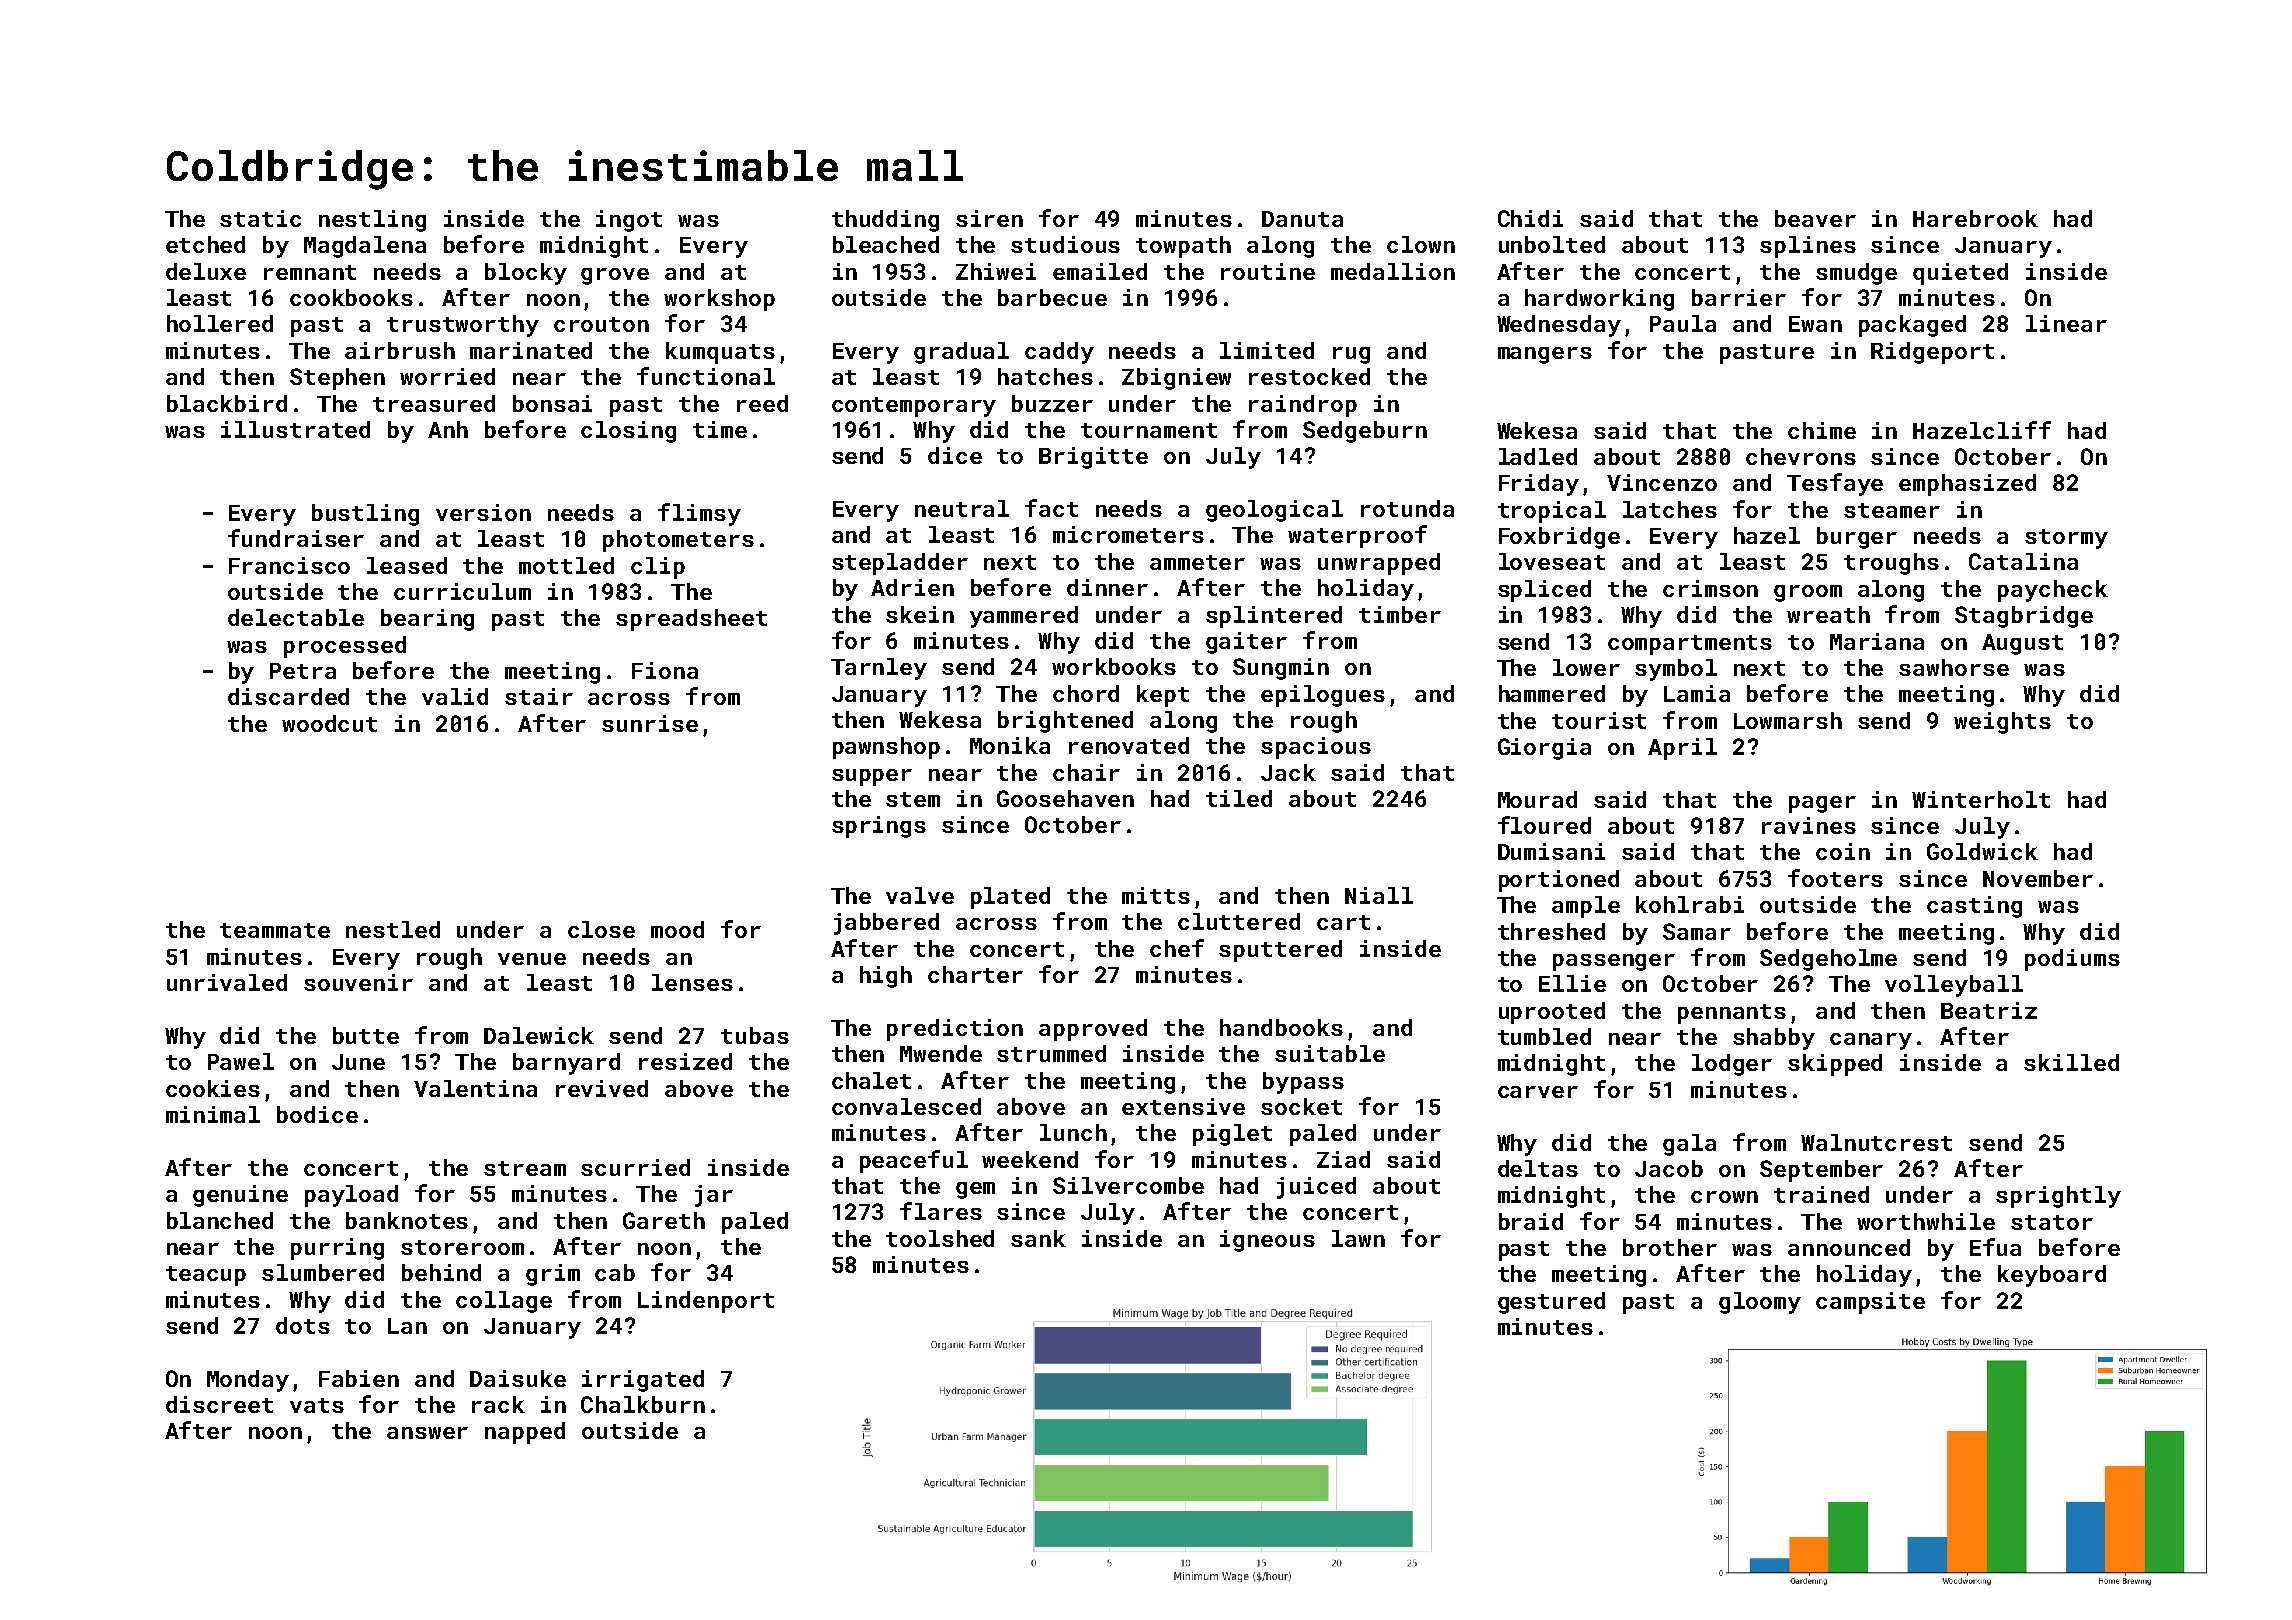 This screenshot has height=1620, width=2292. I want to click on souvenir, so click(358, 982).
